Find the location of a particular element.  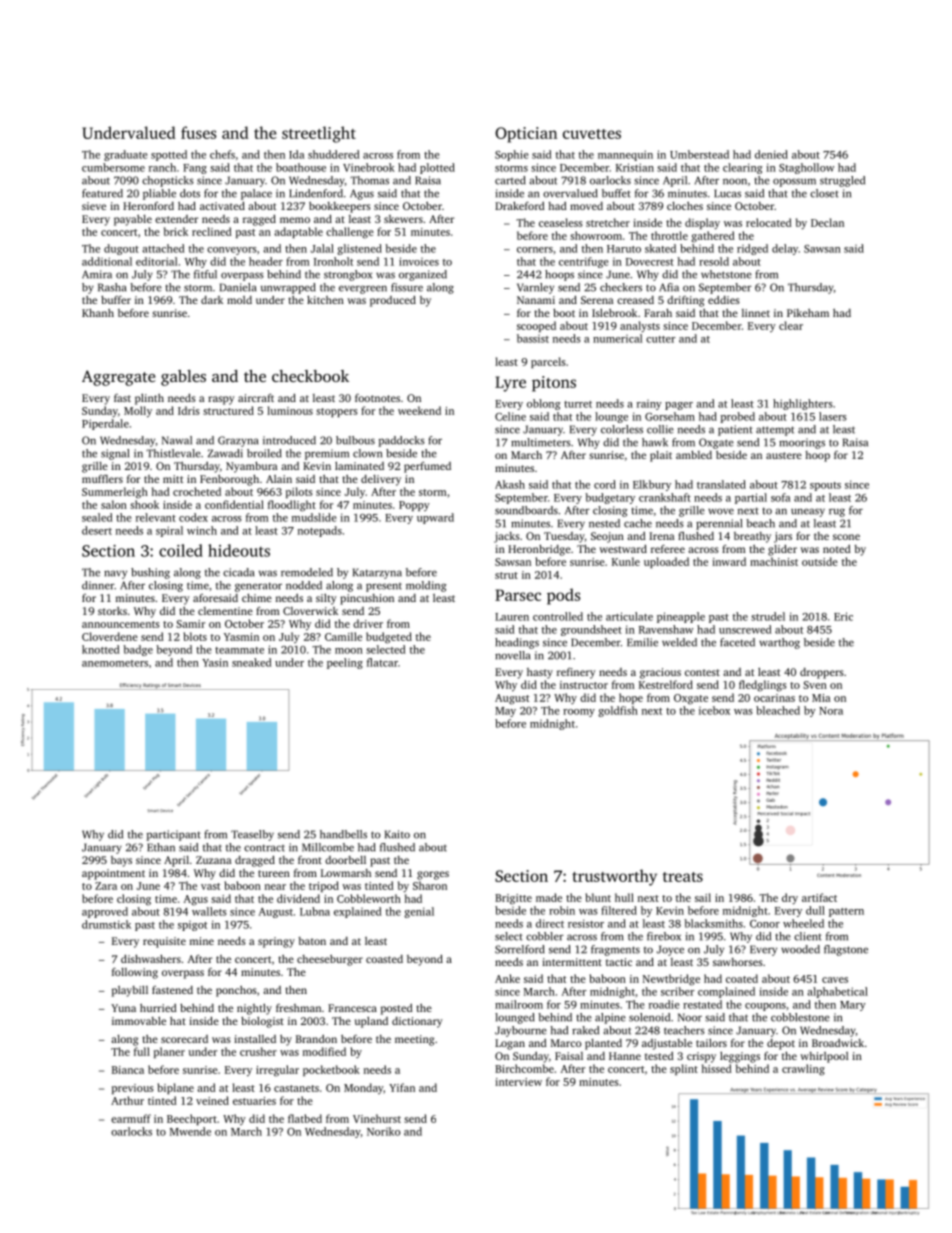

Bianca is located at coordinates (128, 1070).
